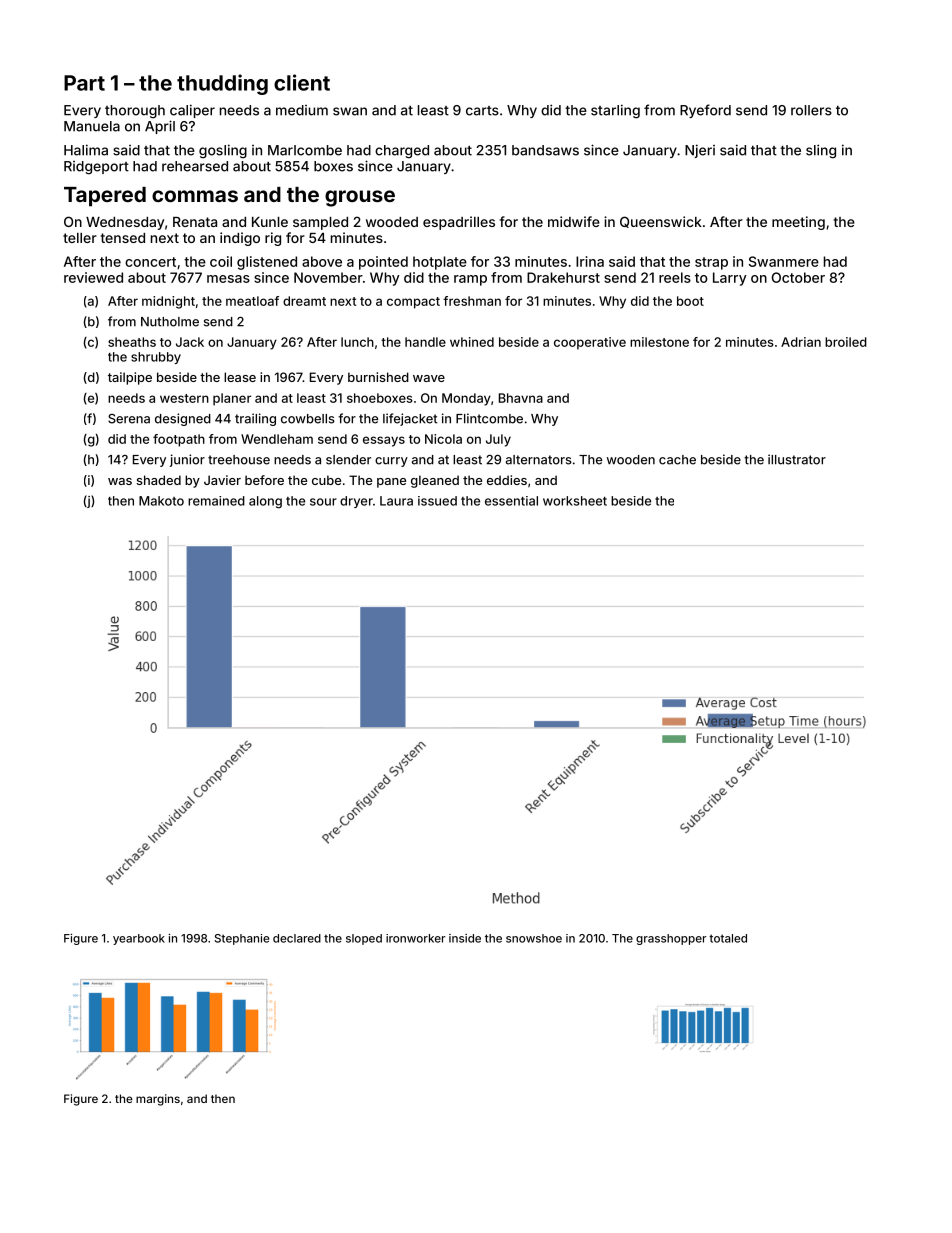  Describe the element at coordinates (677, 460) in the screenshot. I see `cache` at that location.
